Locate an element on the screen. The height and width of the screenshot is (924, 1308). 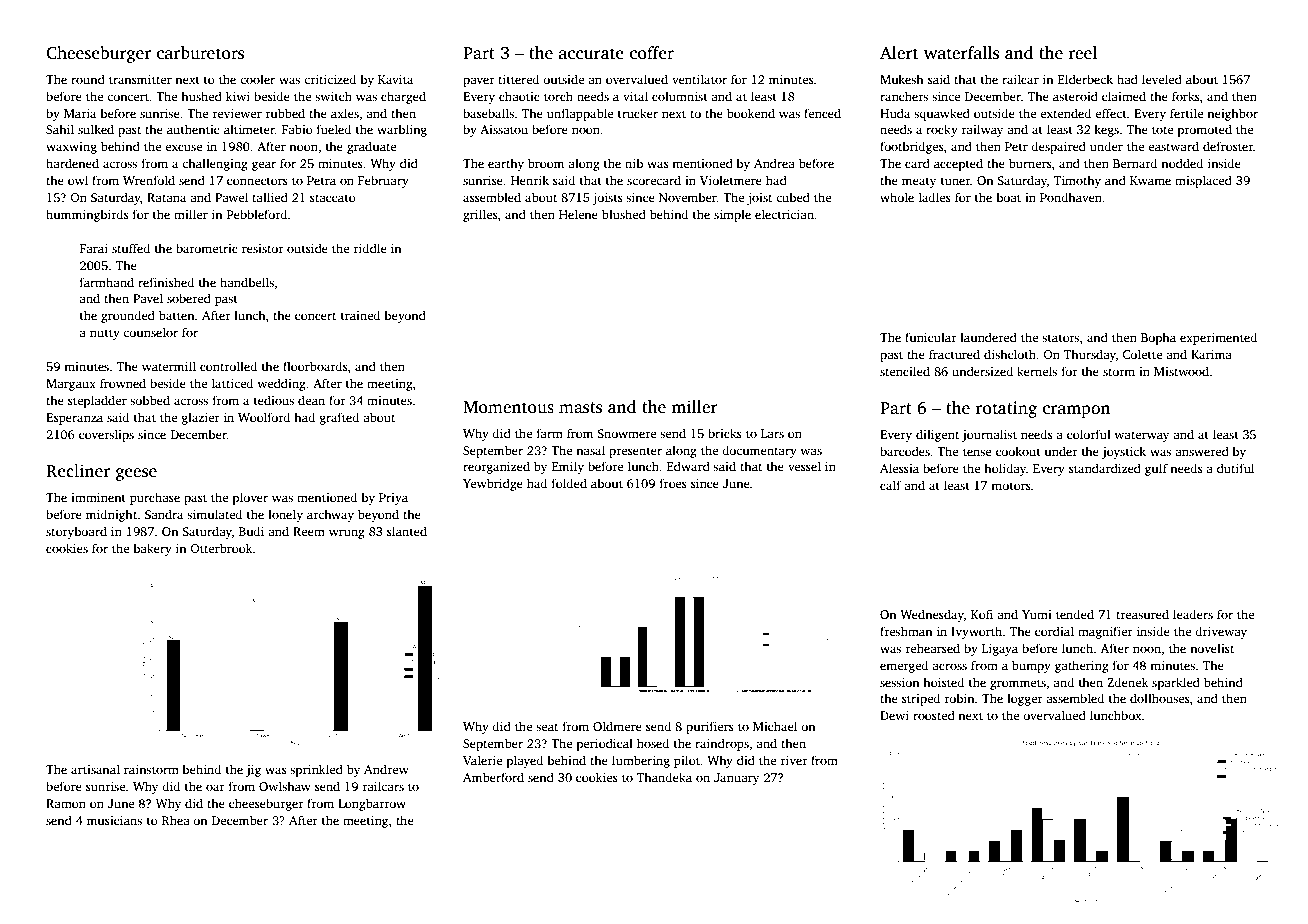
artisanal is located at coordinates (95, 769).
